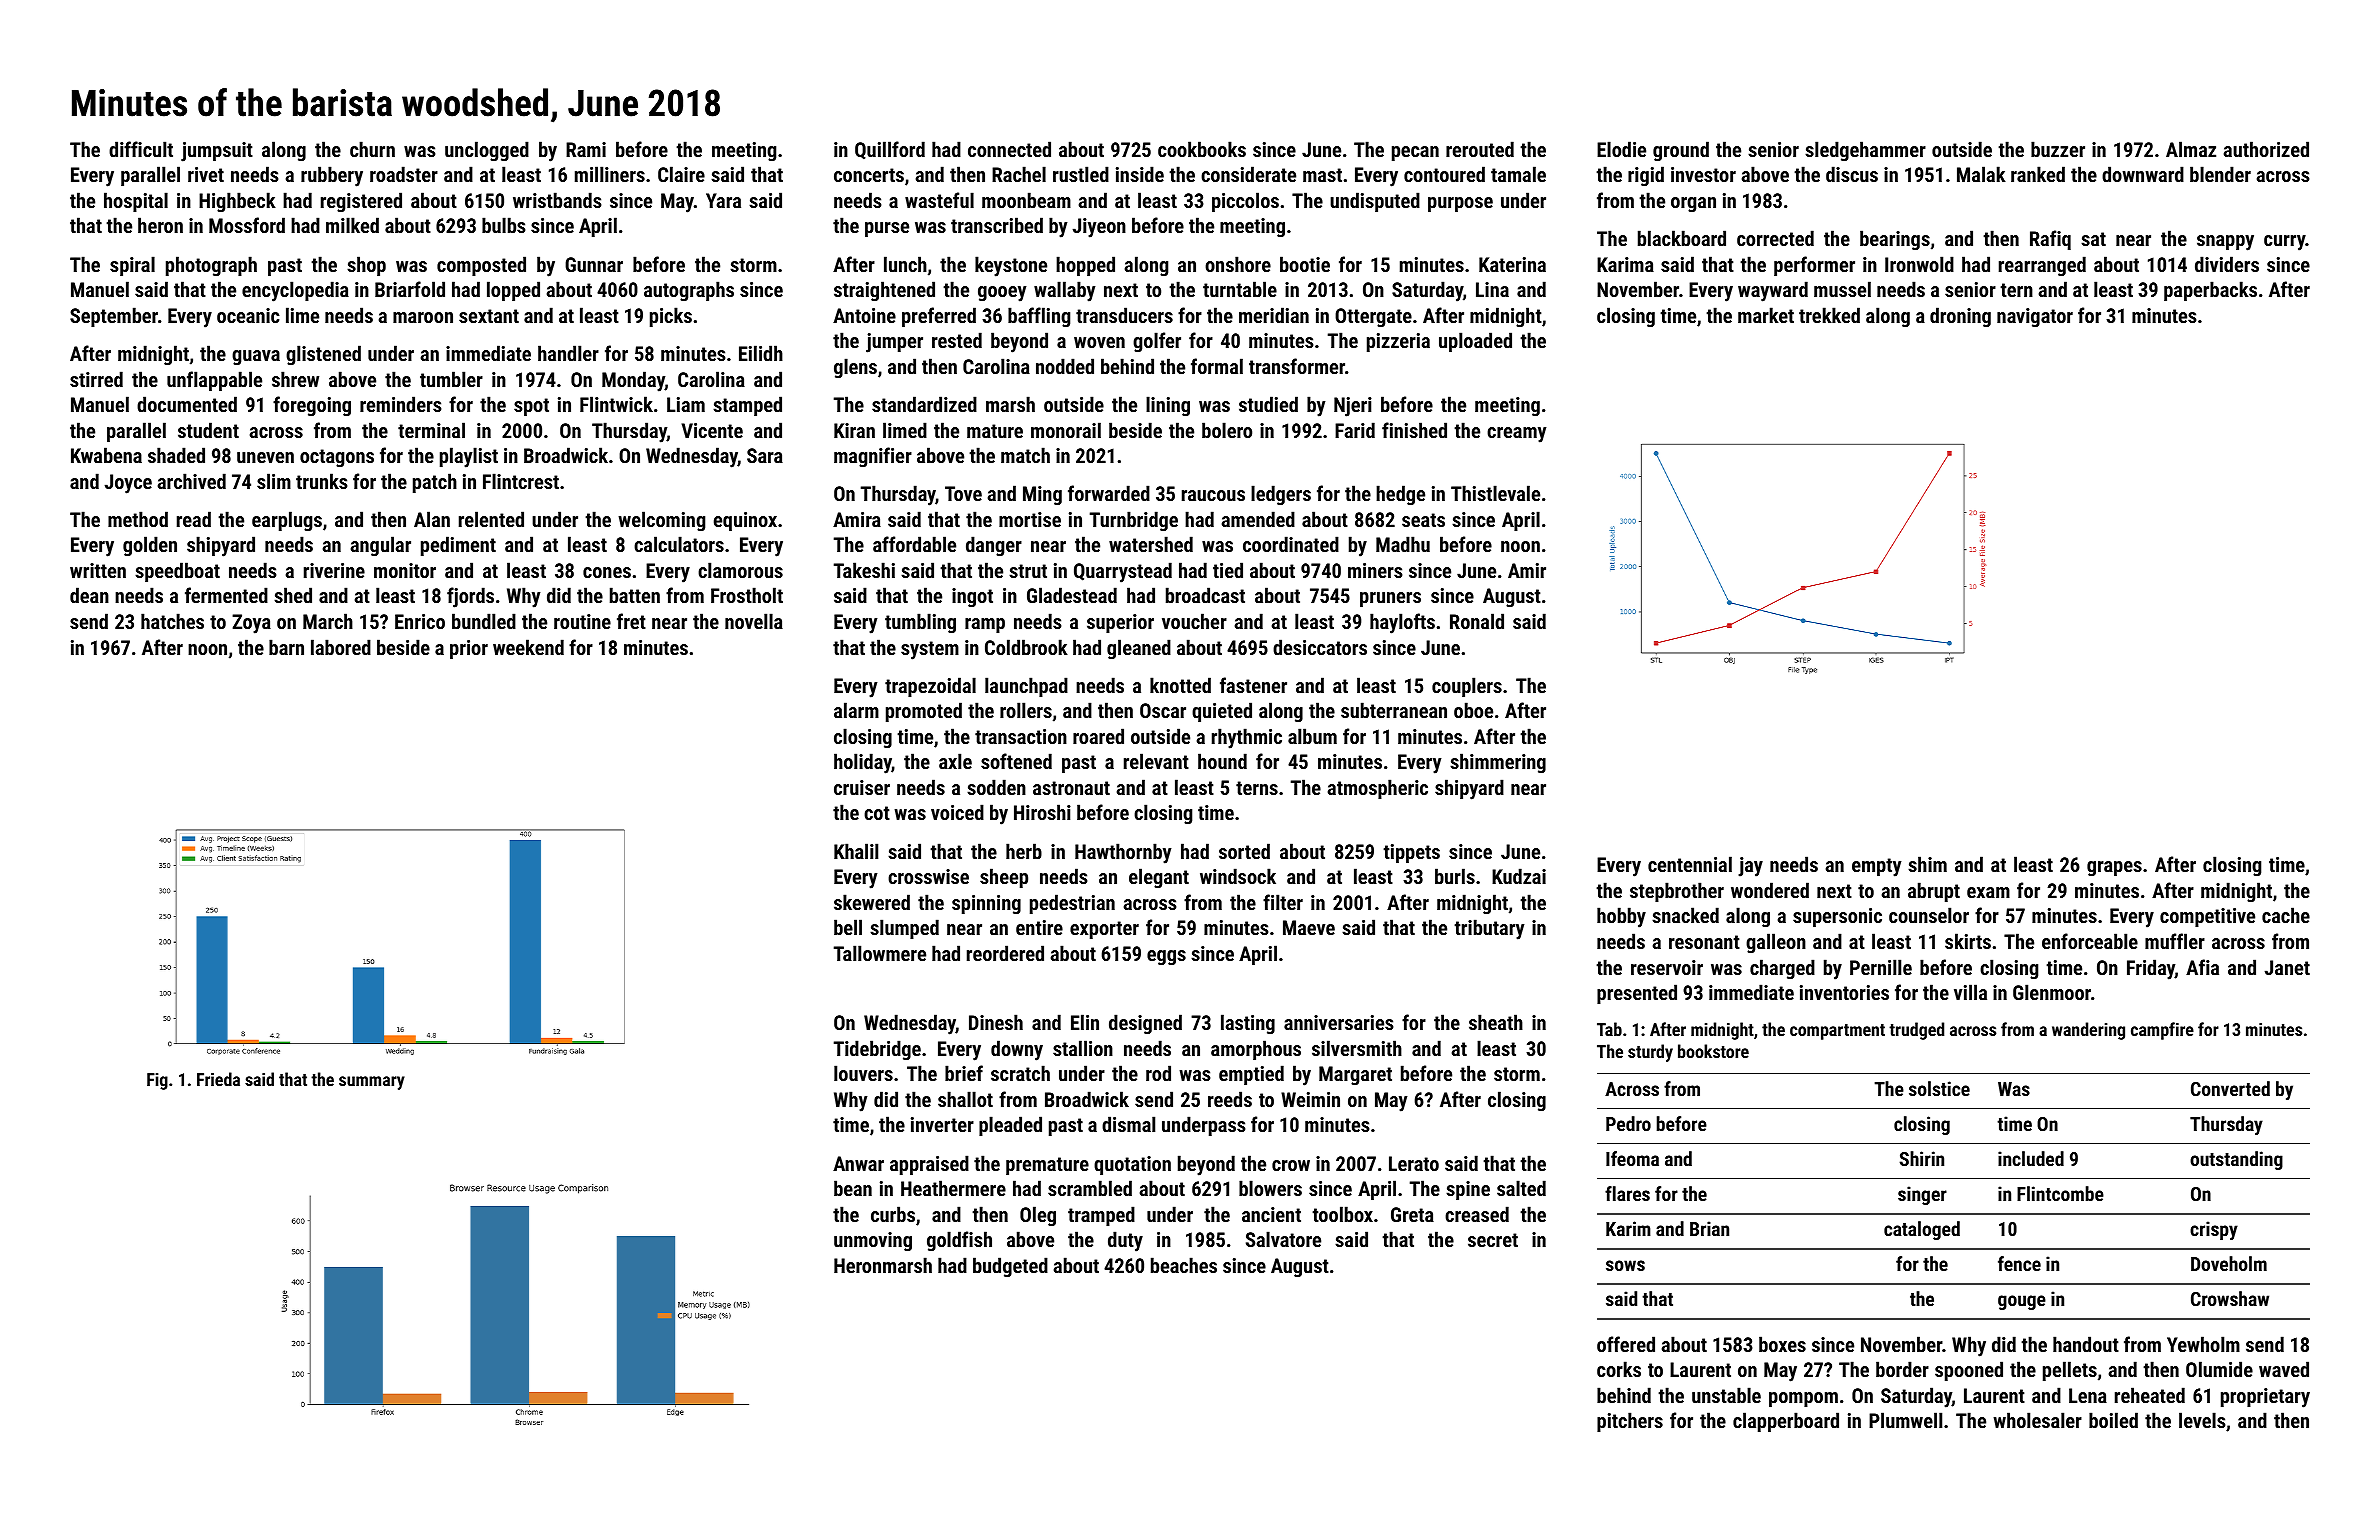 This screenshot has width=2380, height=1540. What do you see at coordinates (372, 149) in the screenshot?
I see `churn` at bounding box center [372, 149].
